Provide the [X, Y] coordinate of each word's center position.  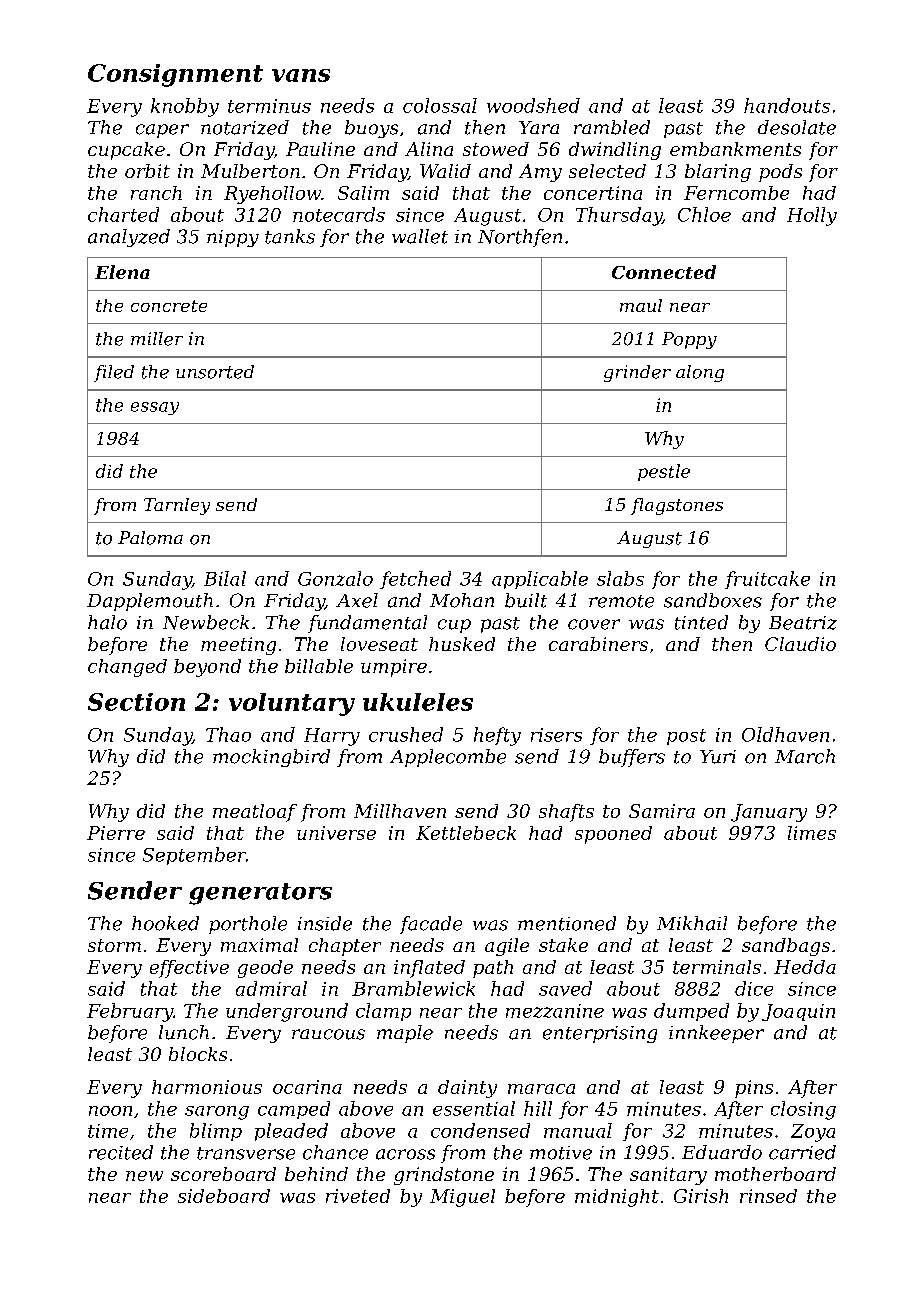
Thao [228, 734]
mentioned [567, 923]
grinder [637, 373]
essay [155, 408]
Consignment [175, 75]
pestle [664, 472]
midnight [617, 1198]
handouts [787, 105]
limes [812, 833]
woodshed [533, 105]
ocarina [307, 1087]
